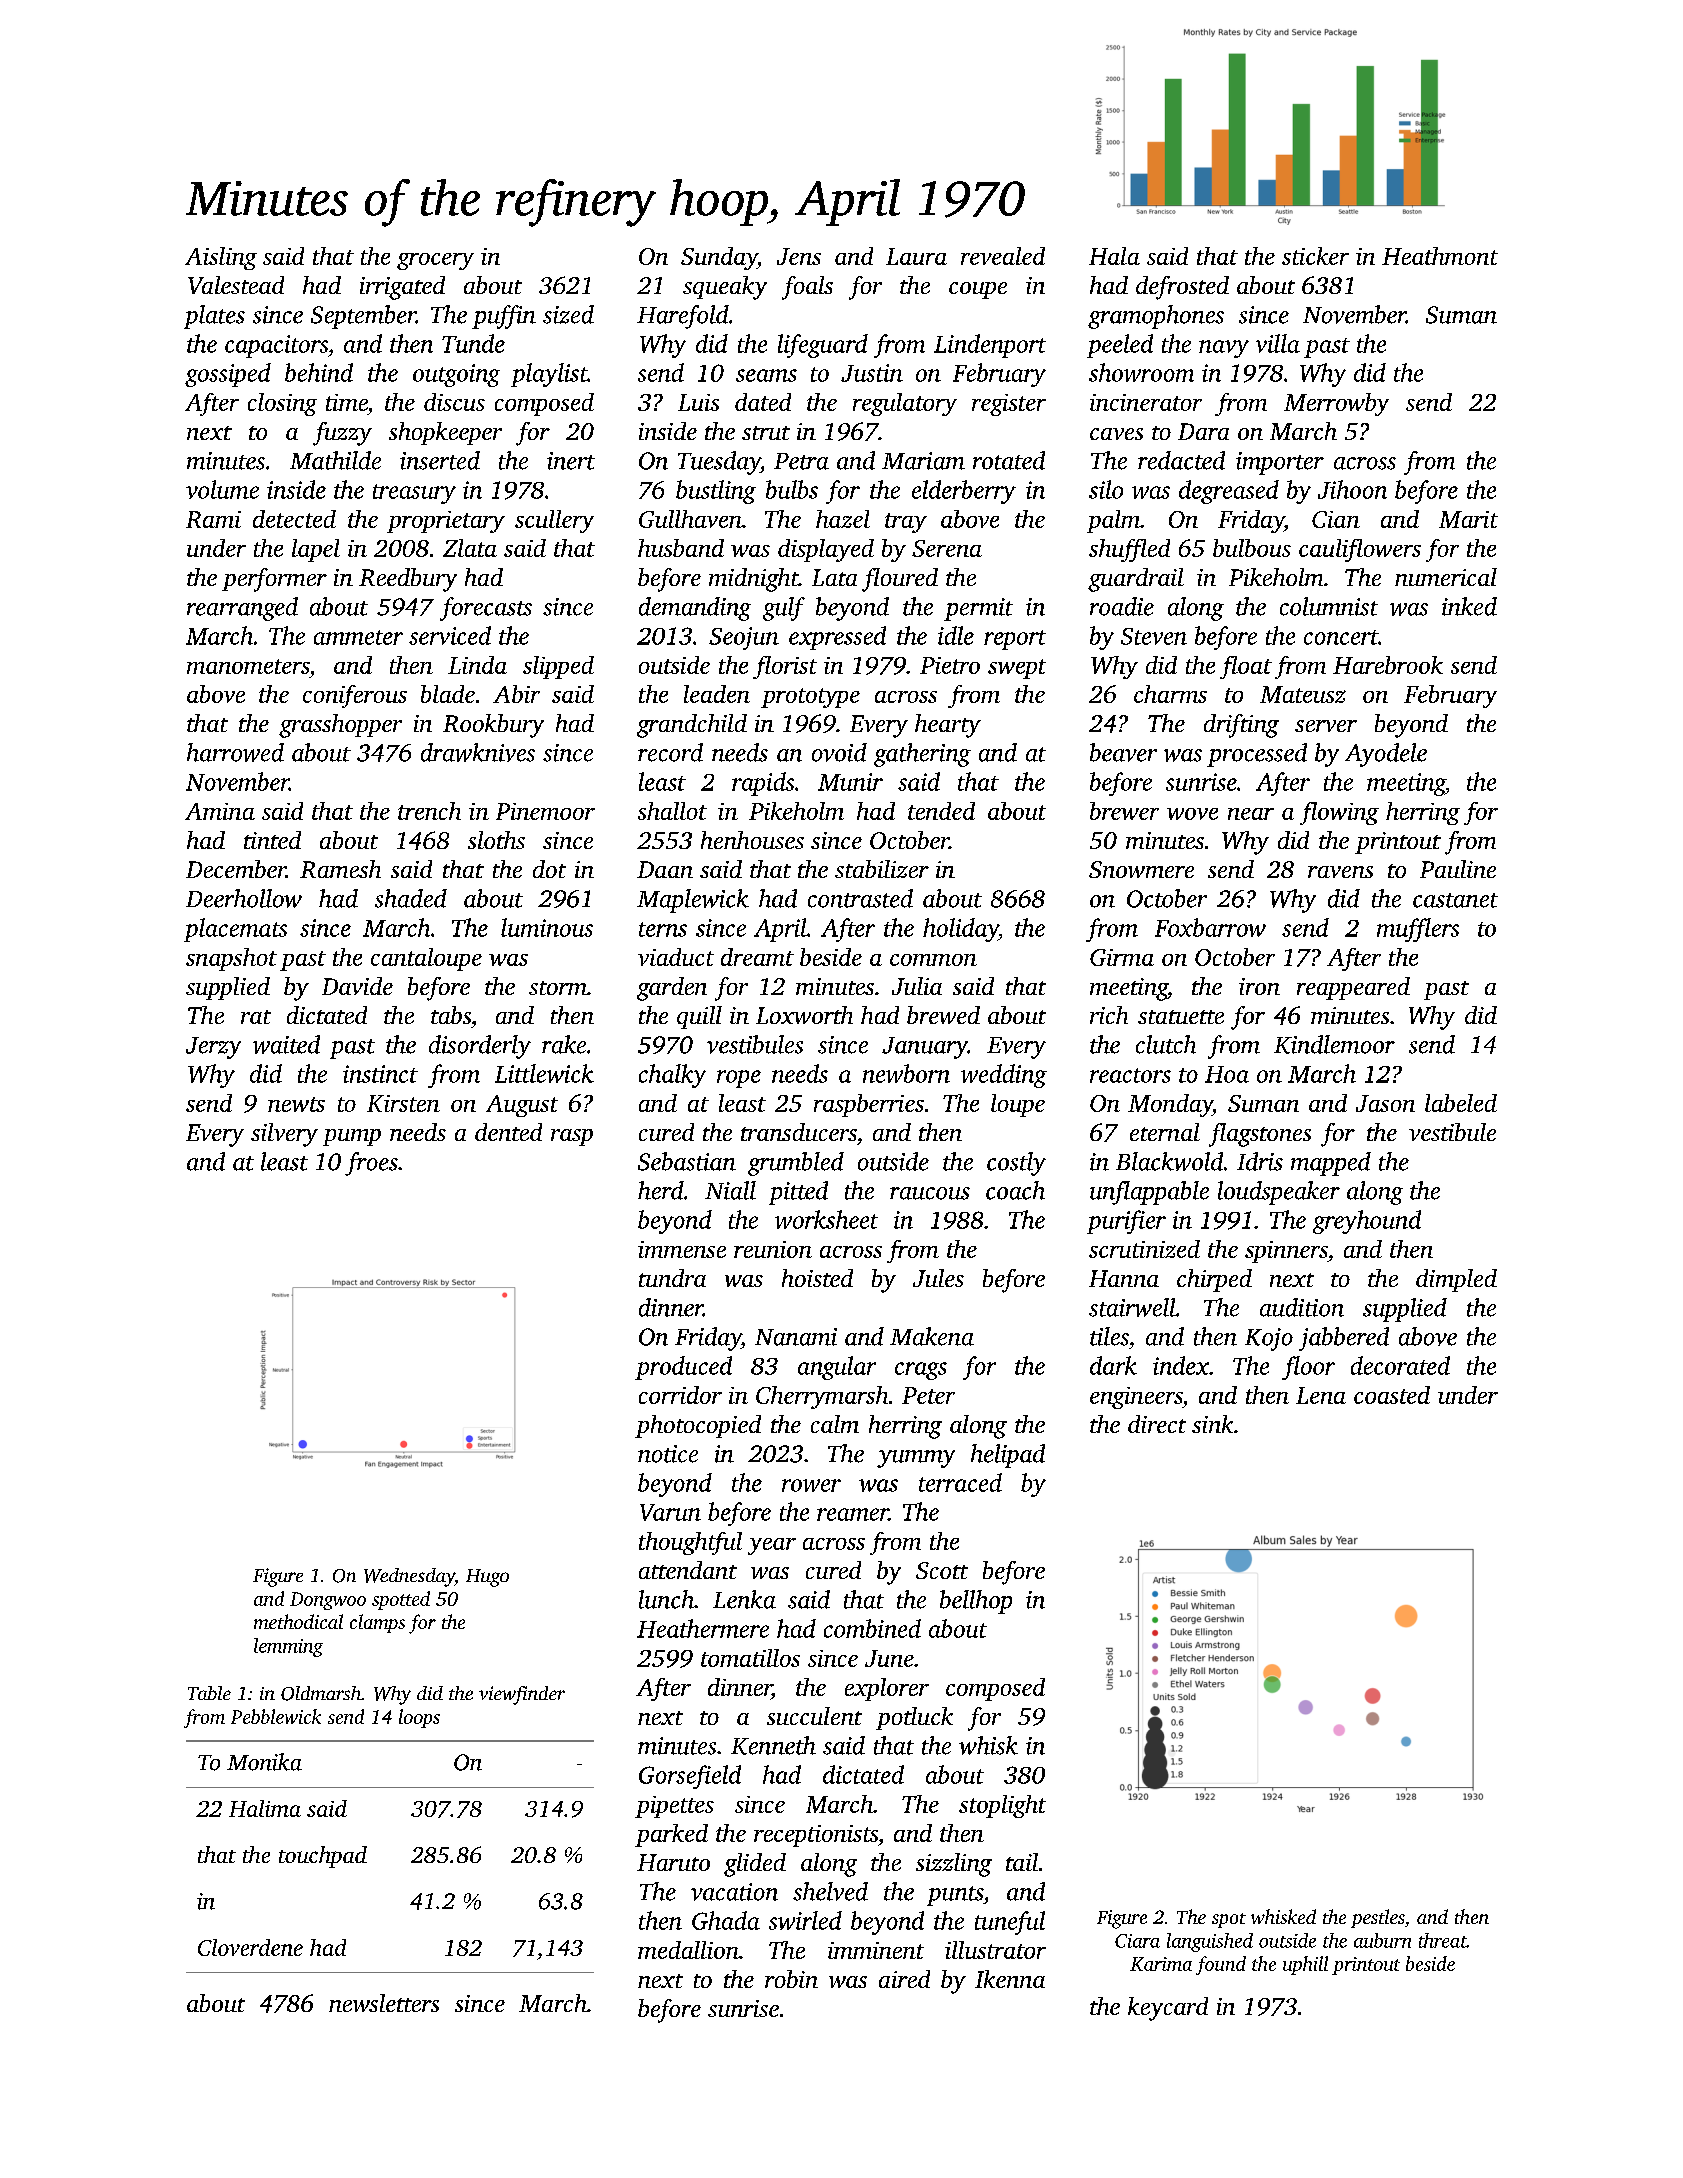 This document has width=1683, height=2178. What do you see at coordinates (755, 1865) in the document?
I see `glided` at bounding box center [755, 1865].
